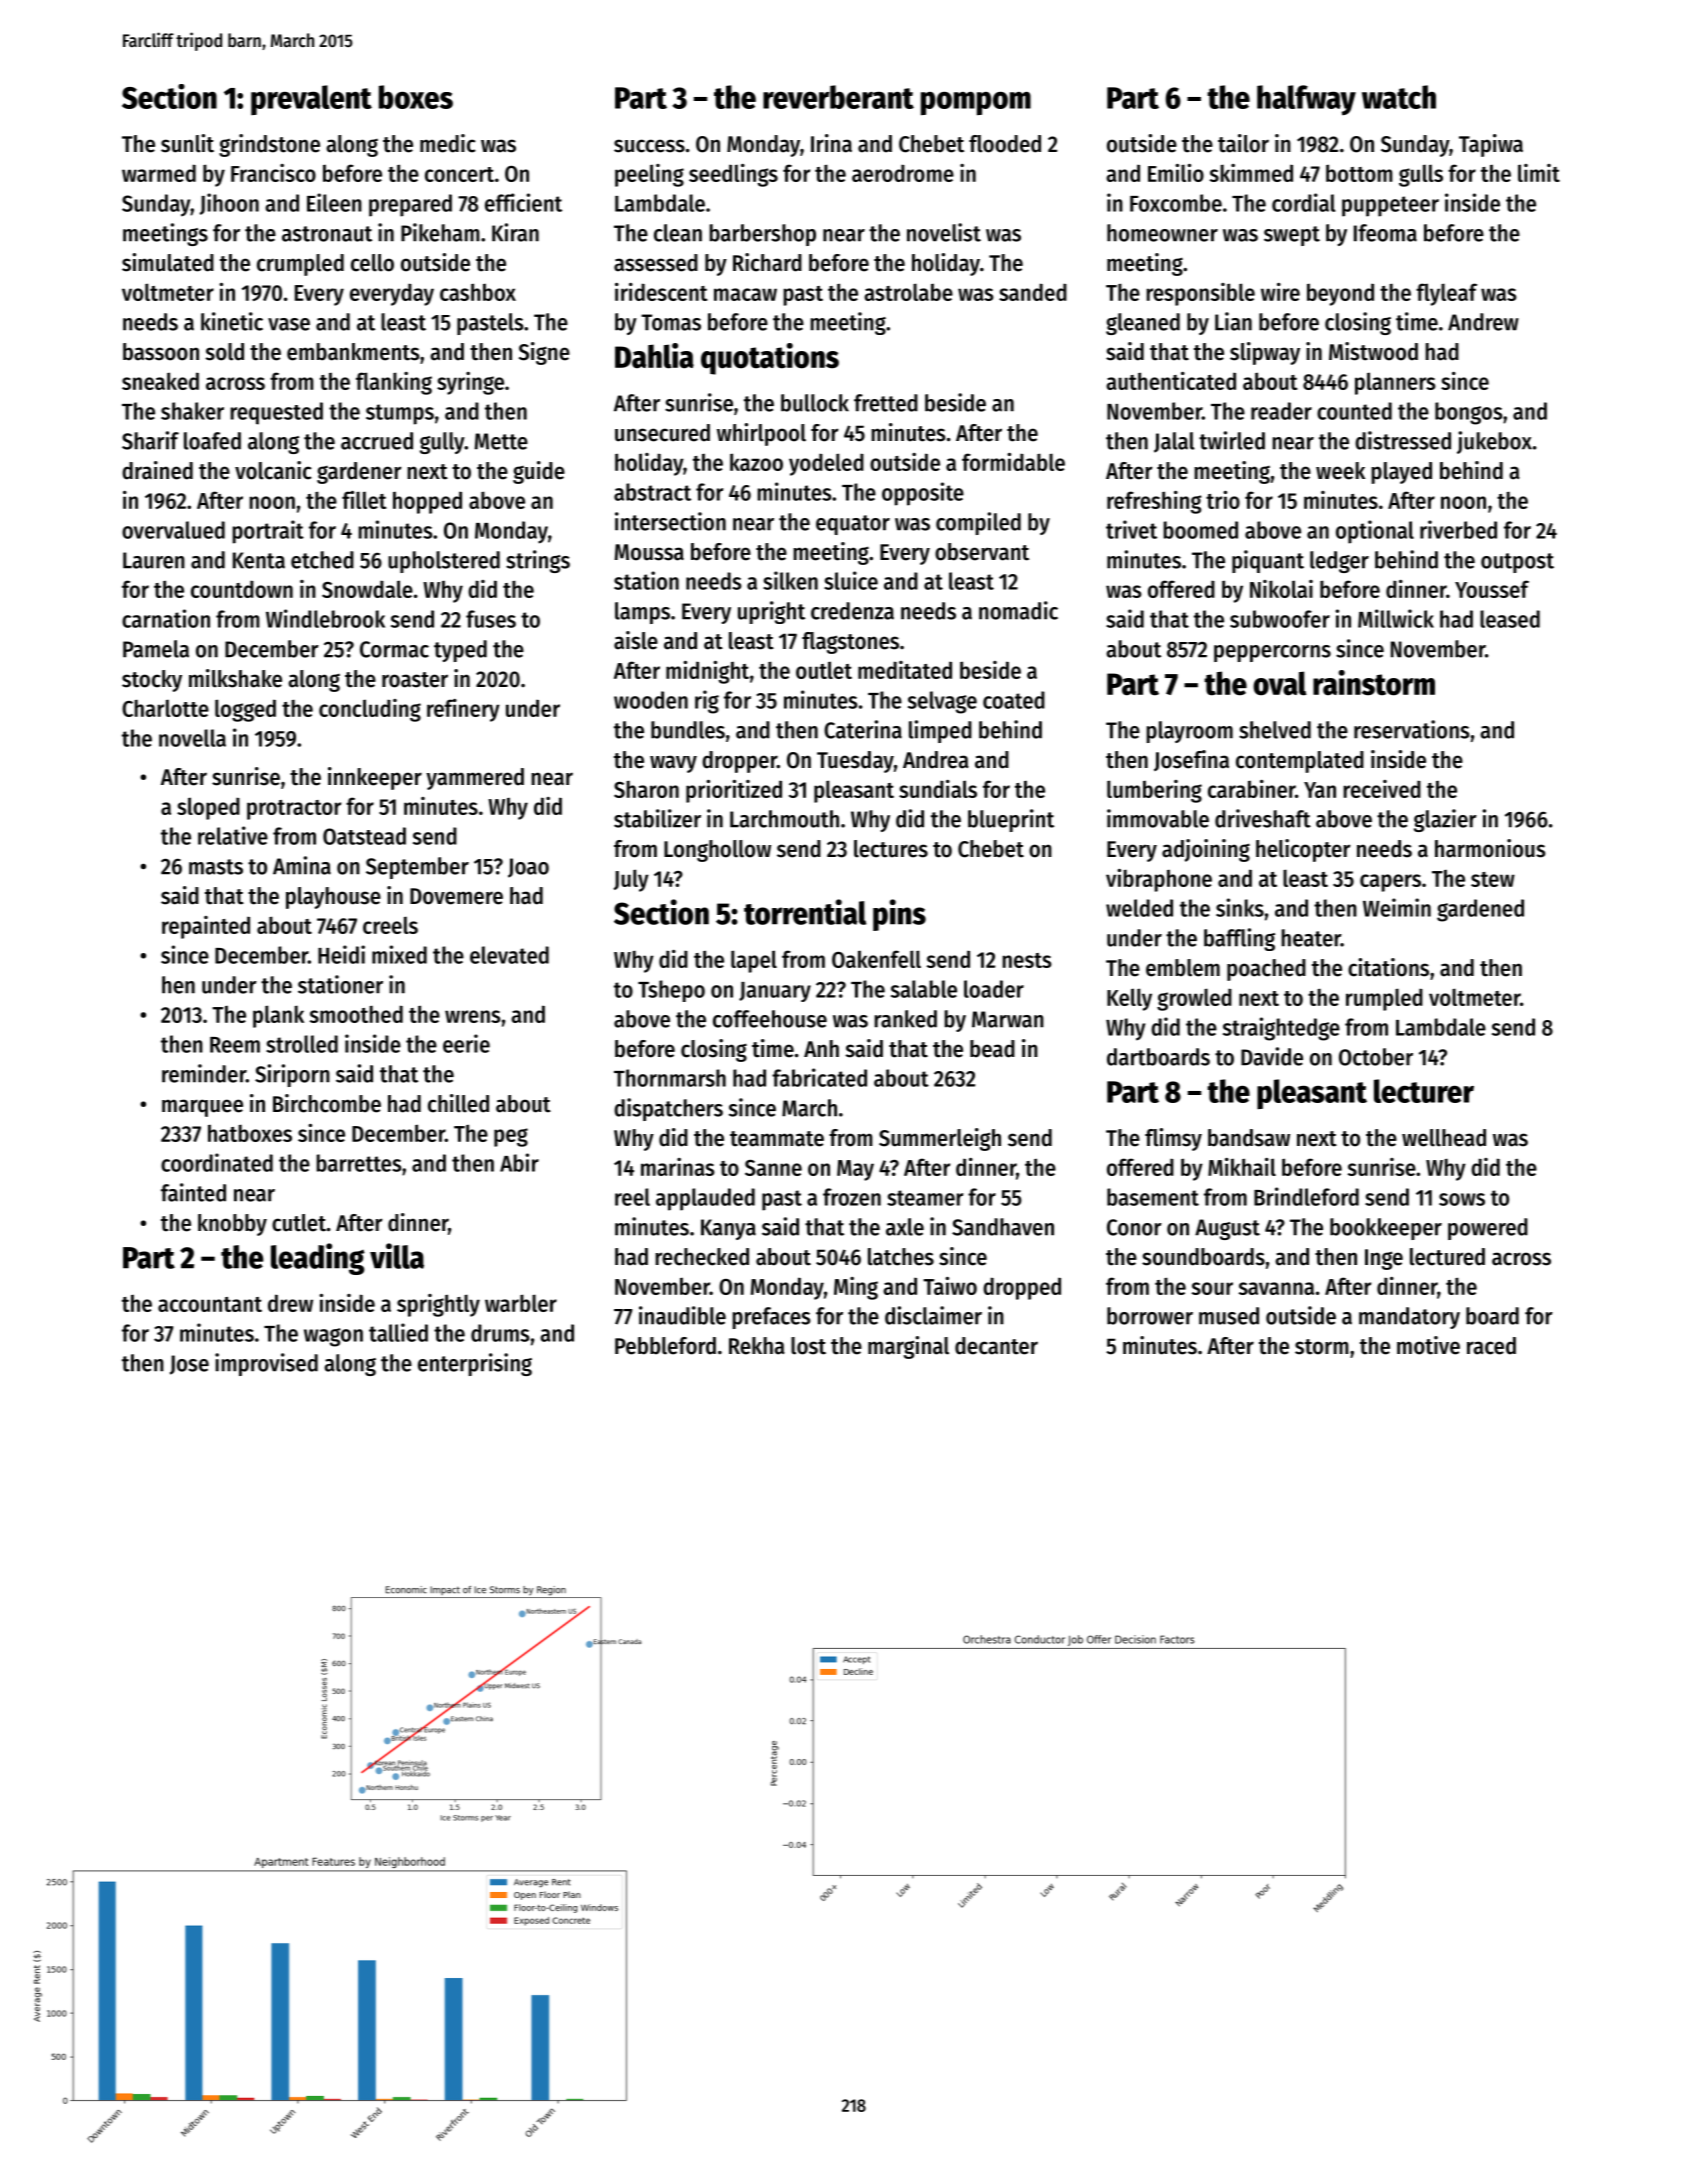  What do you see at coordinates (1143, 324) in the screenshot?
I see `gleaned` at bounding box center [1143, 324].
